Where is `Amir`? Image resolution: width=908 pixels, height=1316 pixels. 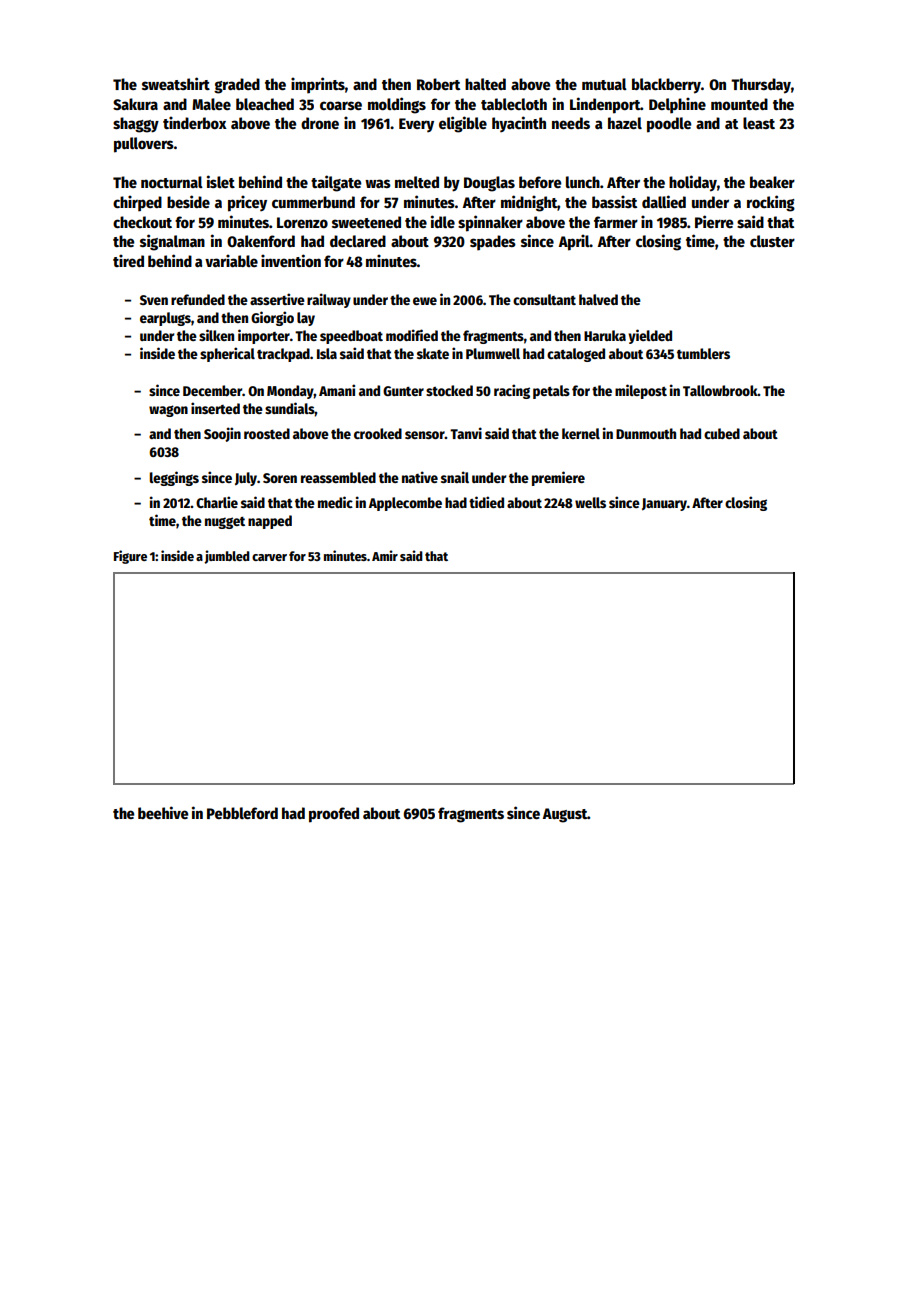 Amir is located at coordinates (385, 555).
